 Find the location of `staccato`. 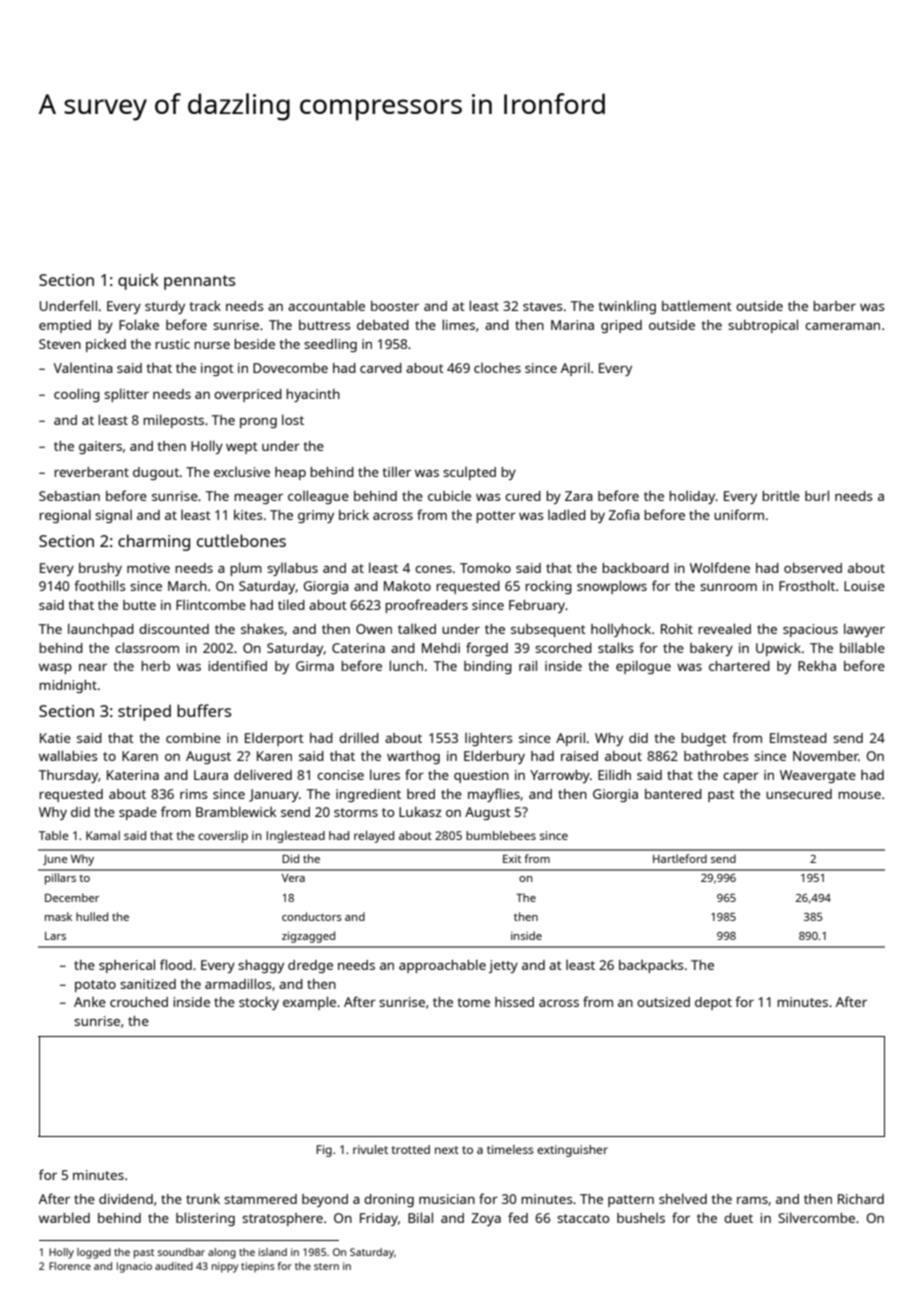

staccato is located at coordinates (583, 1218).
